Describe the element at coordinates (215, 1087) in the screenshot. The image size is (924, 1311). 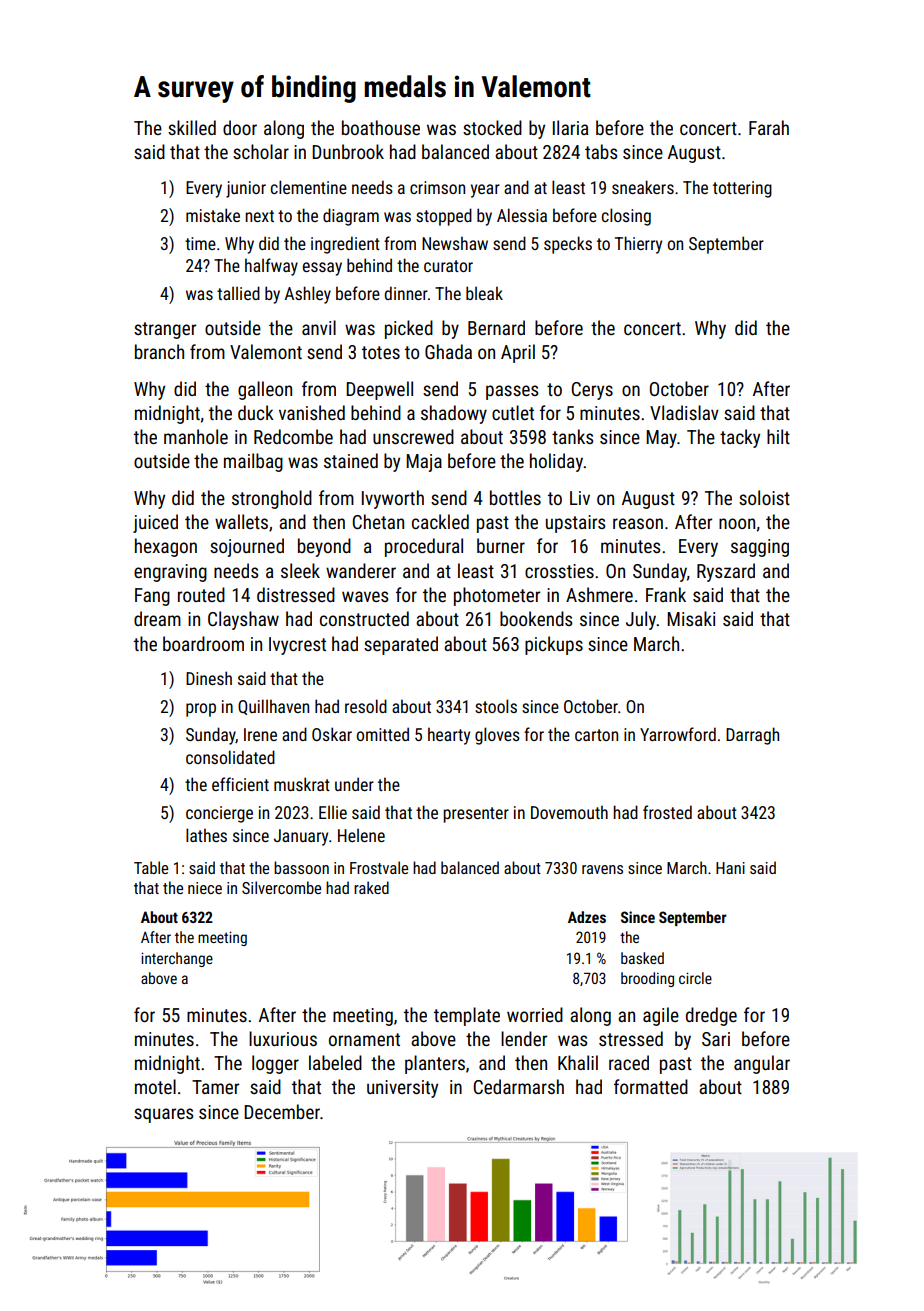
I see `Tamer` at that location.
